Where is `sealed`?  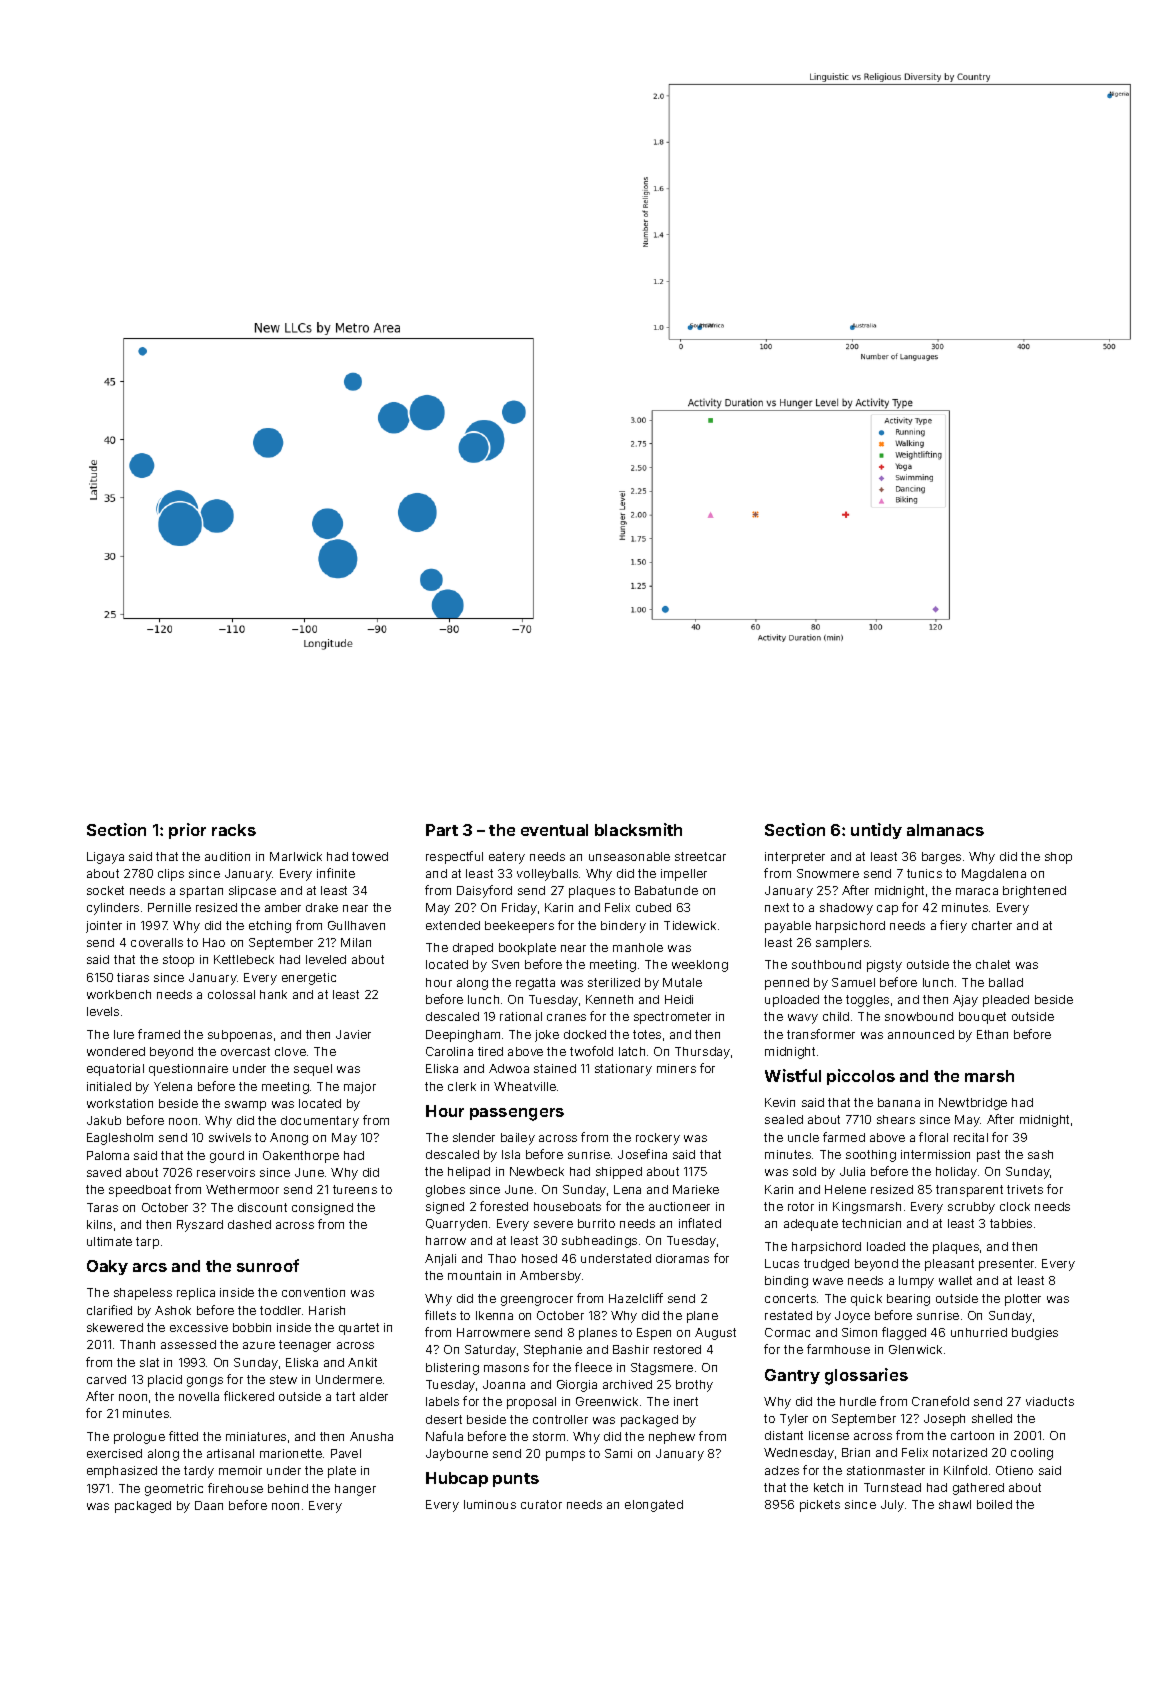 sealed is located at coordinates (784, 1119).
